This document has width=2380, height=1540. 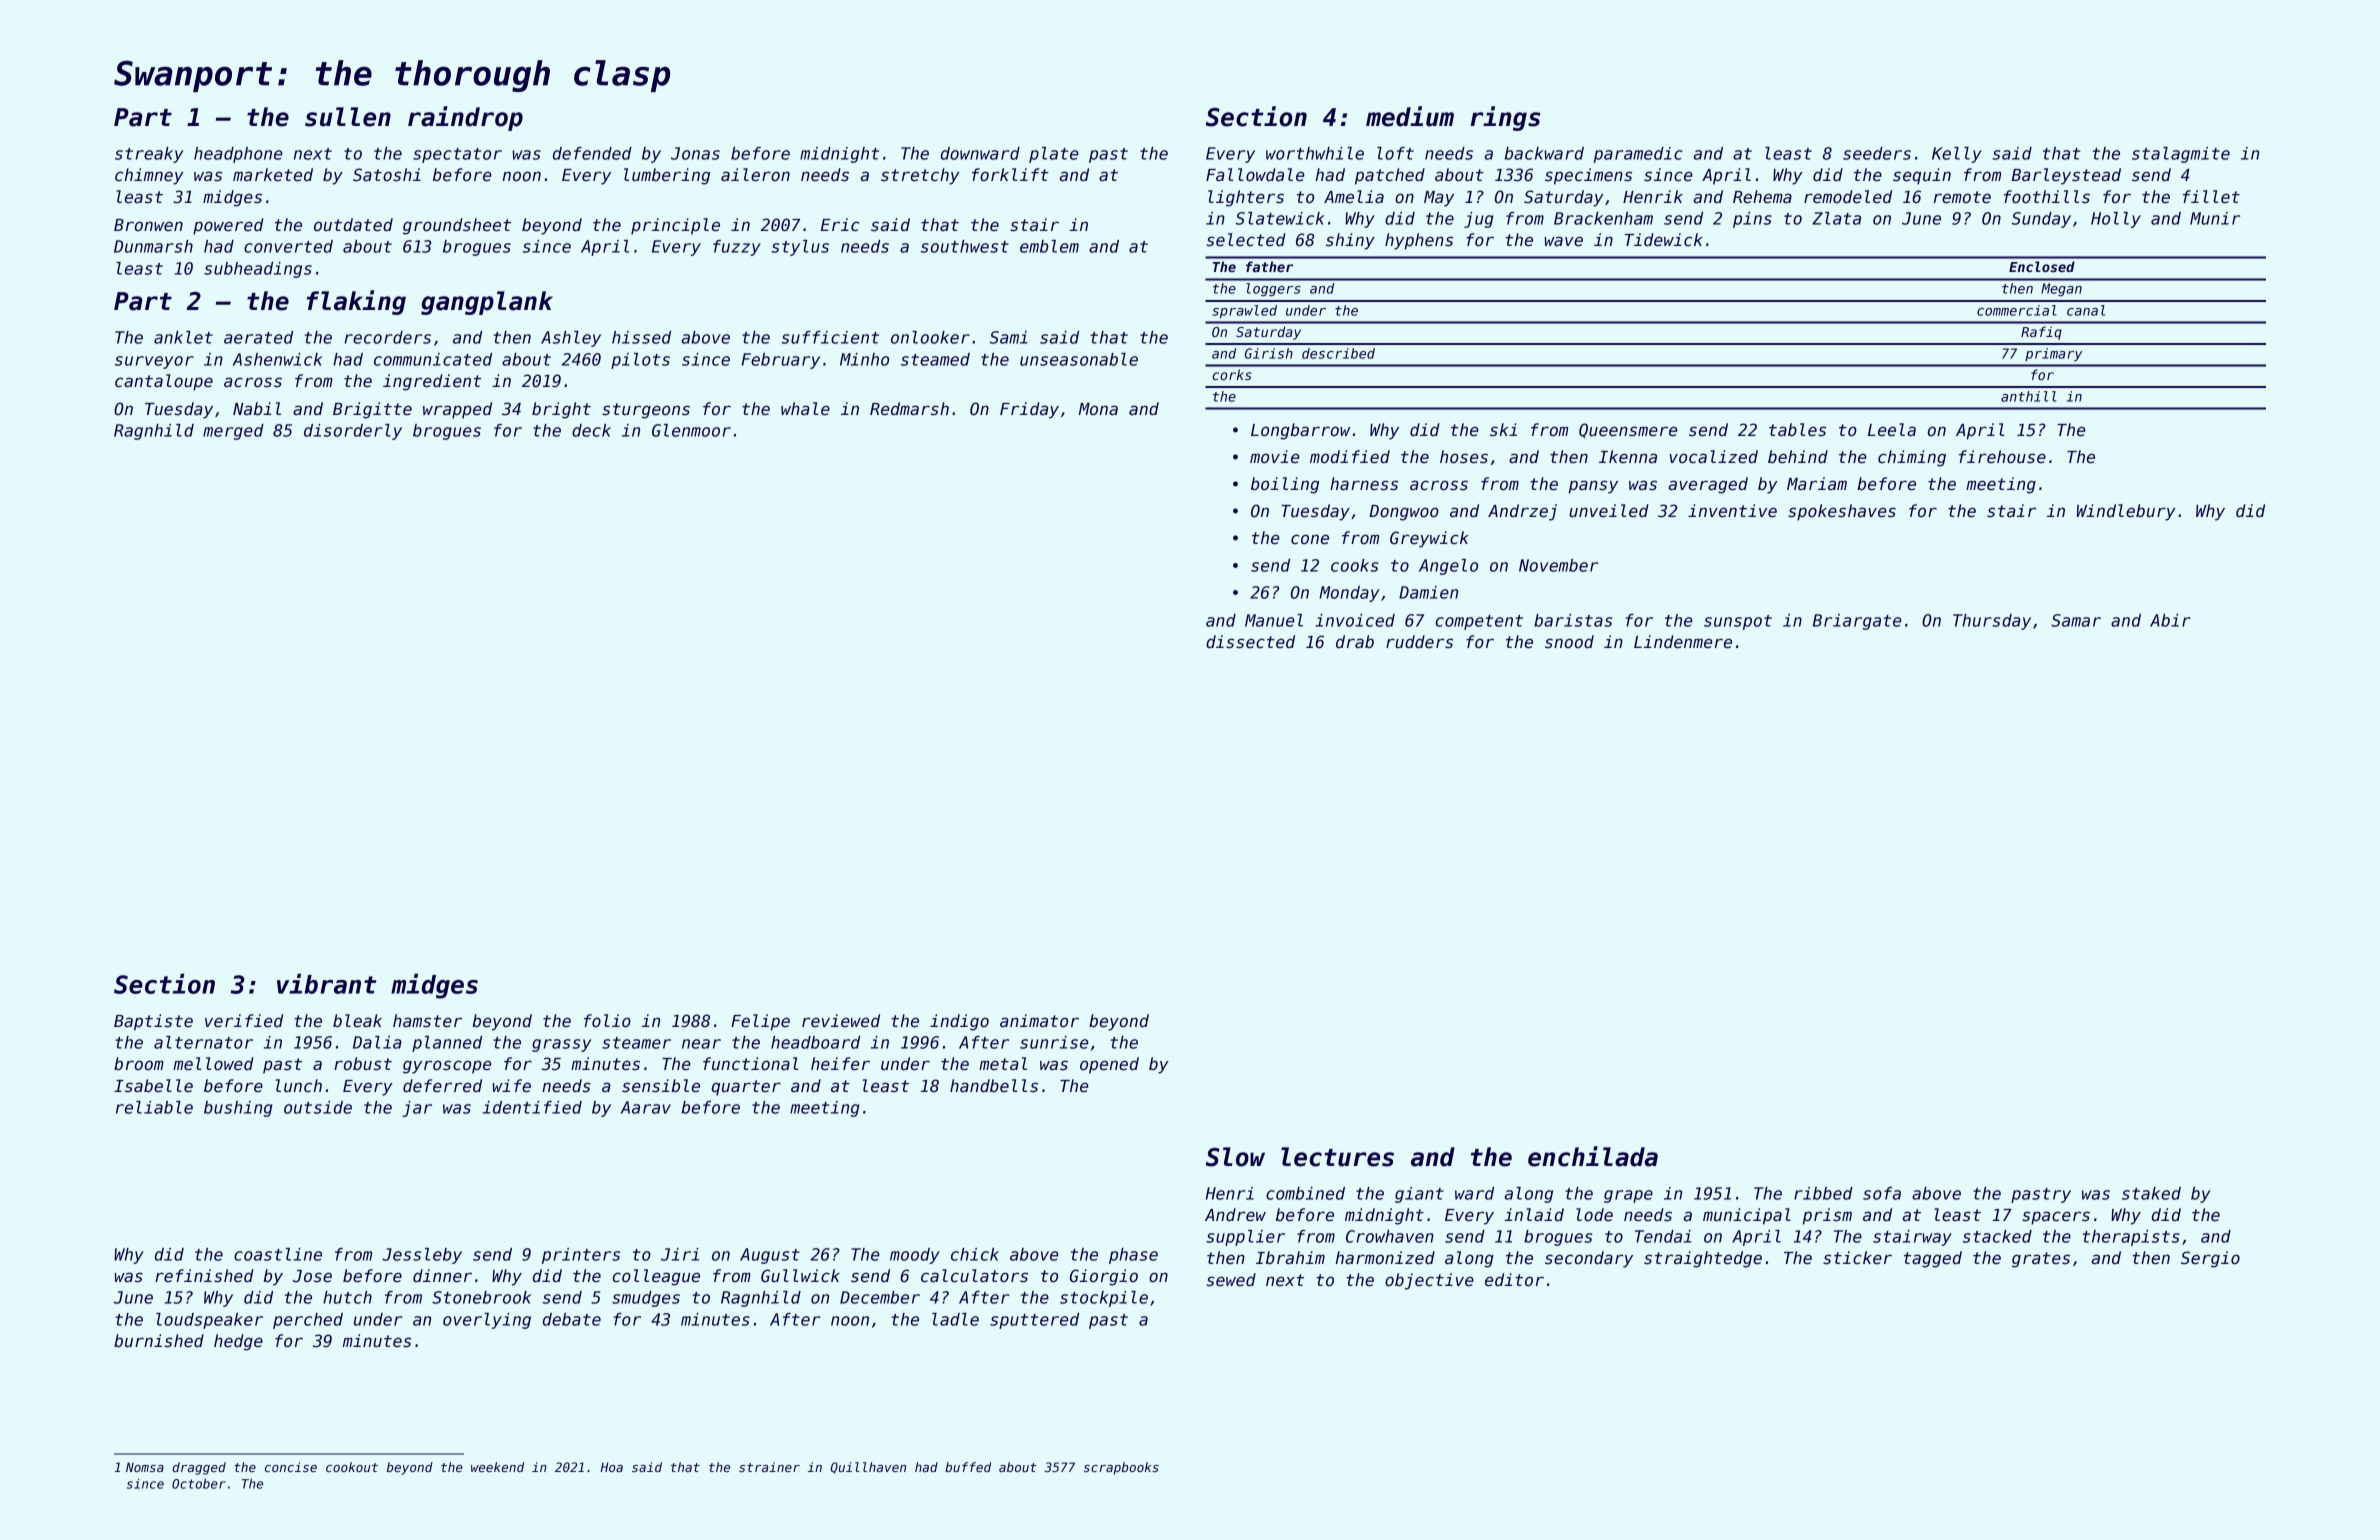 I want to click on Andrew, so click(x=1235, y=1214).
